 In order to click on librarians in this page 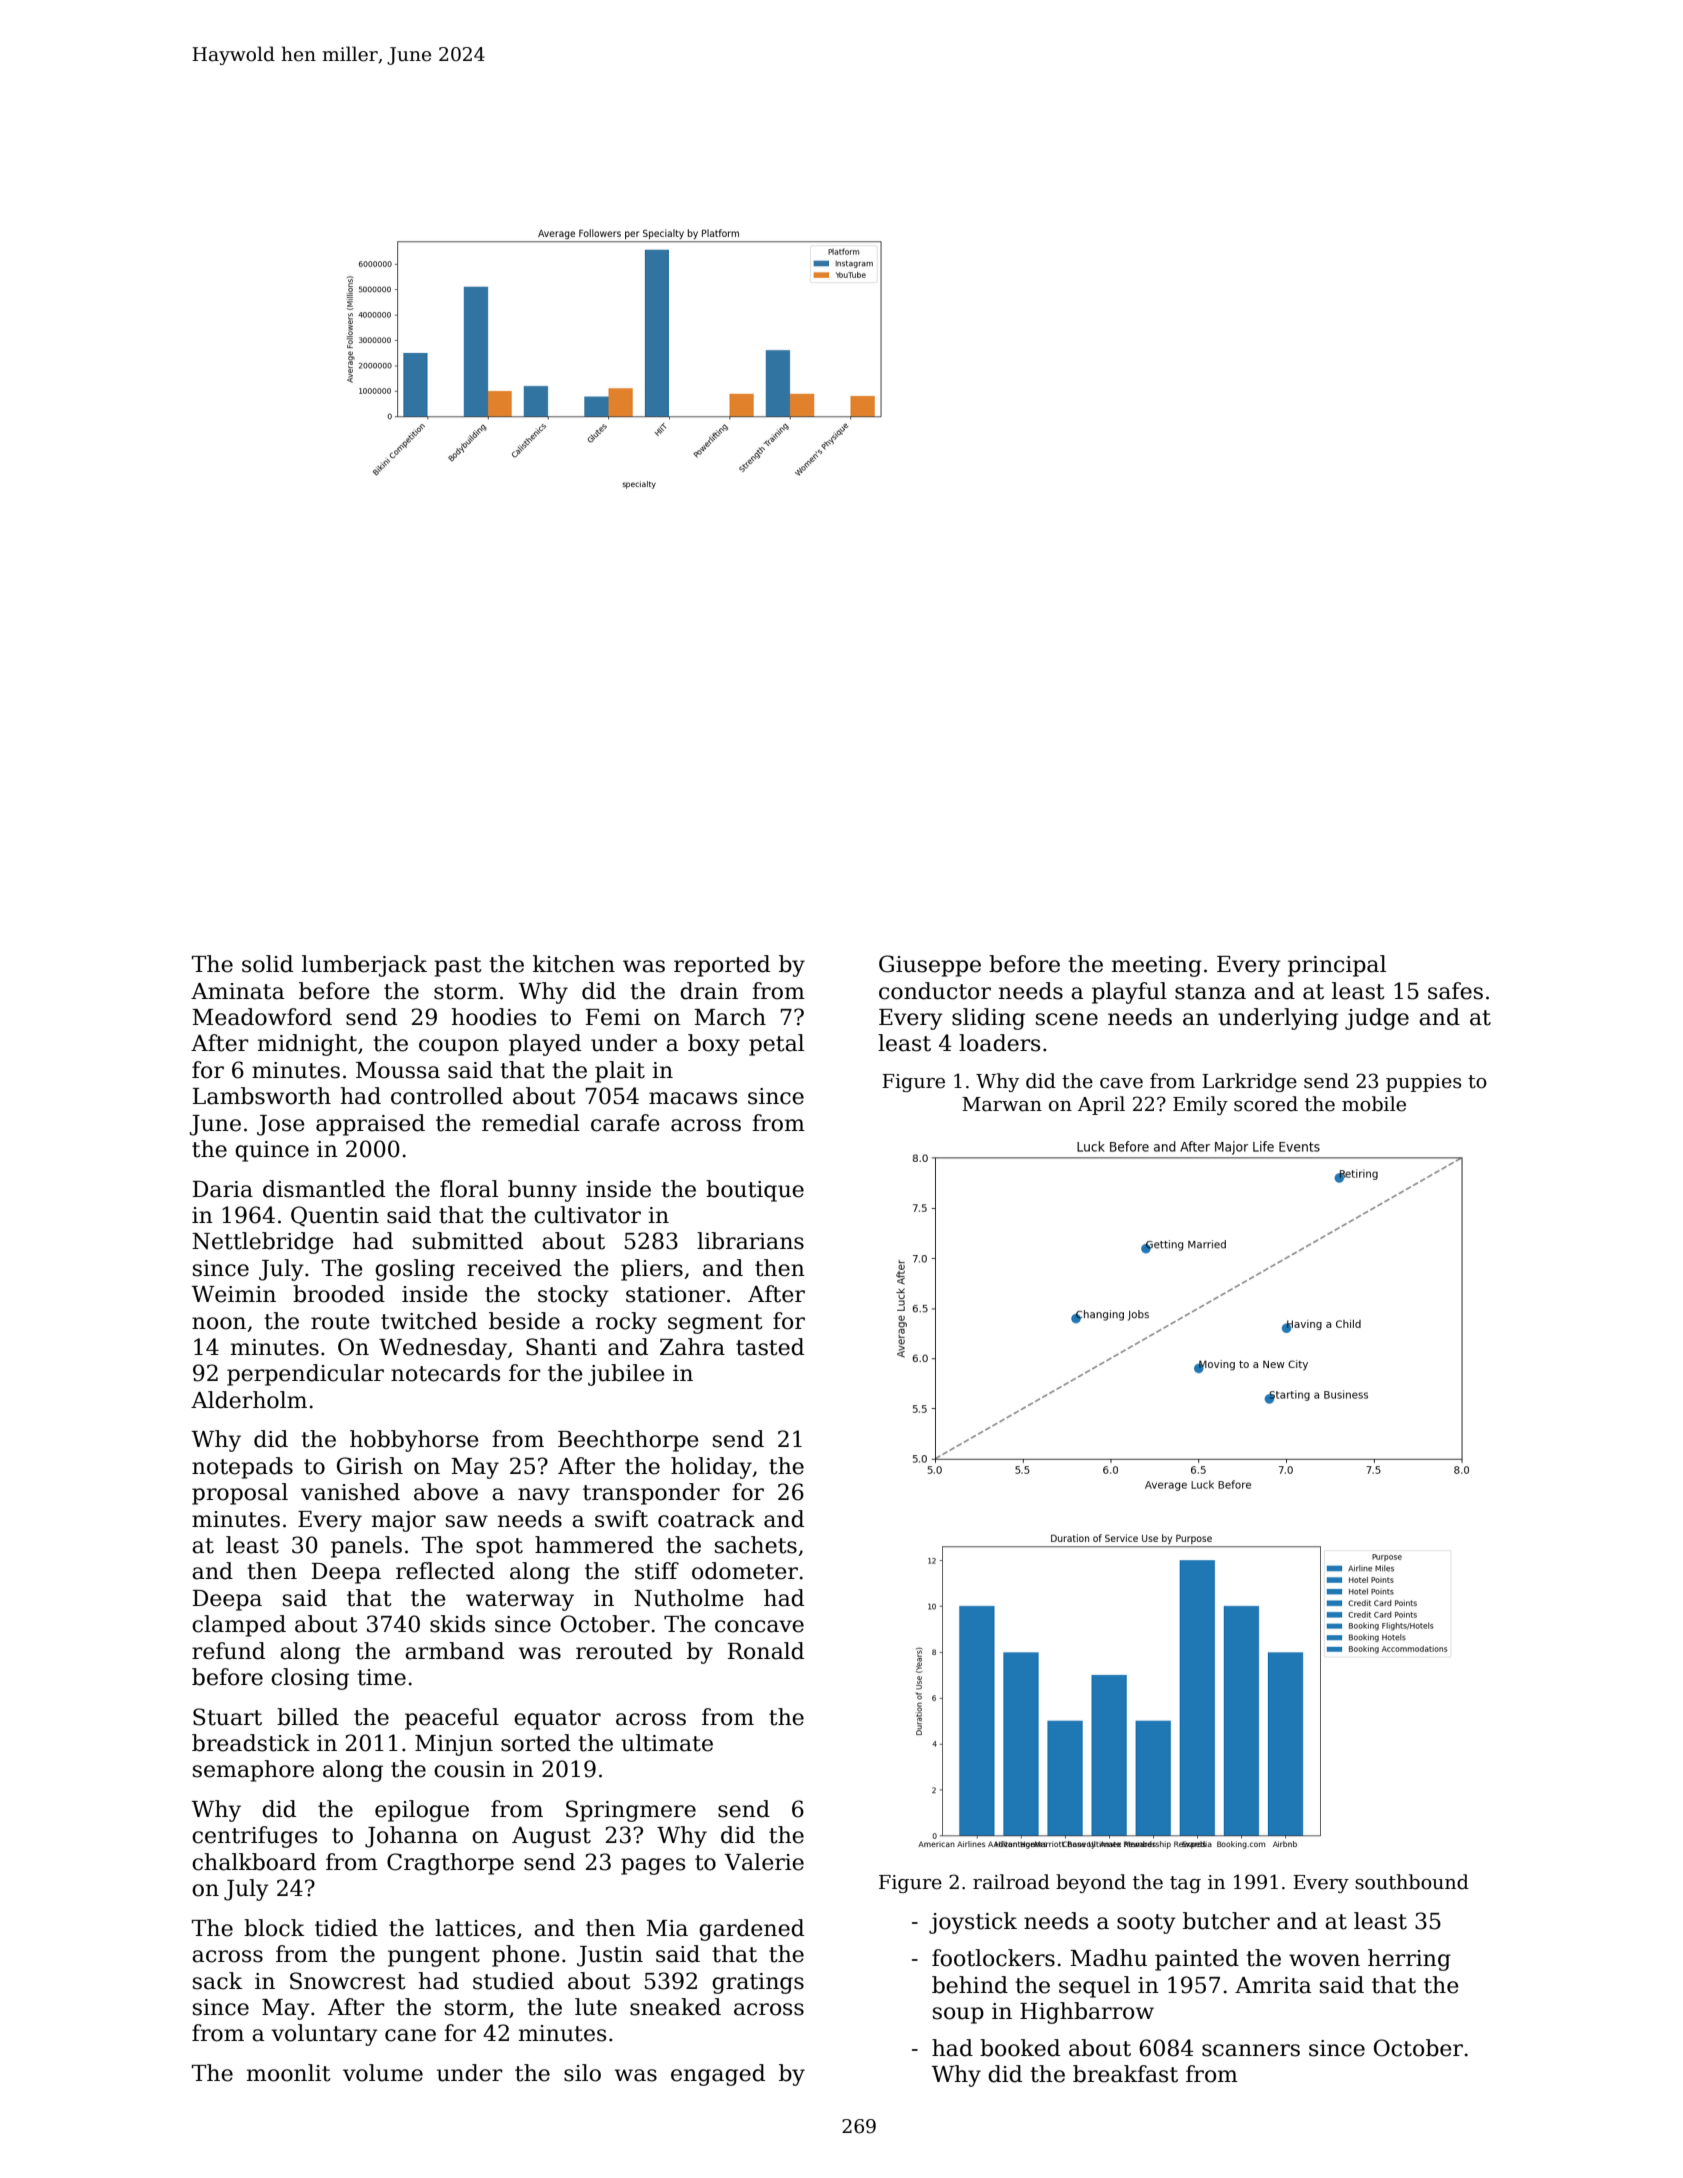, I will do `click(750, 1241)`.
